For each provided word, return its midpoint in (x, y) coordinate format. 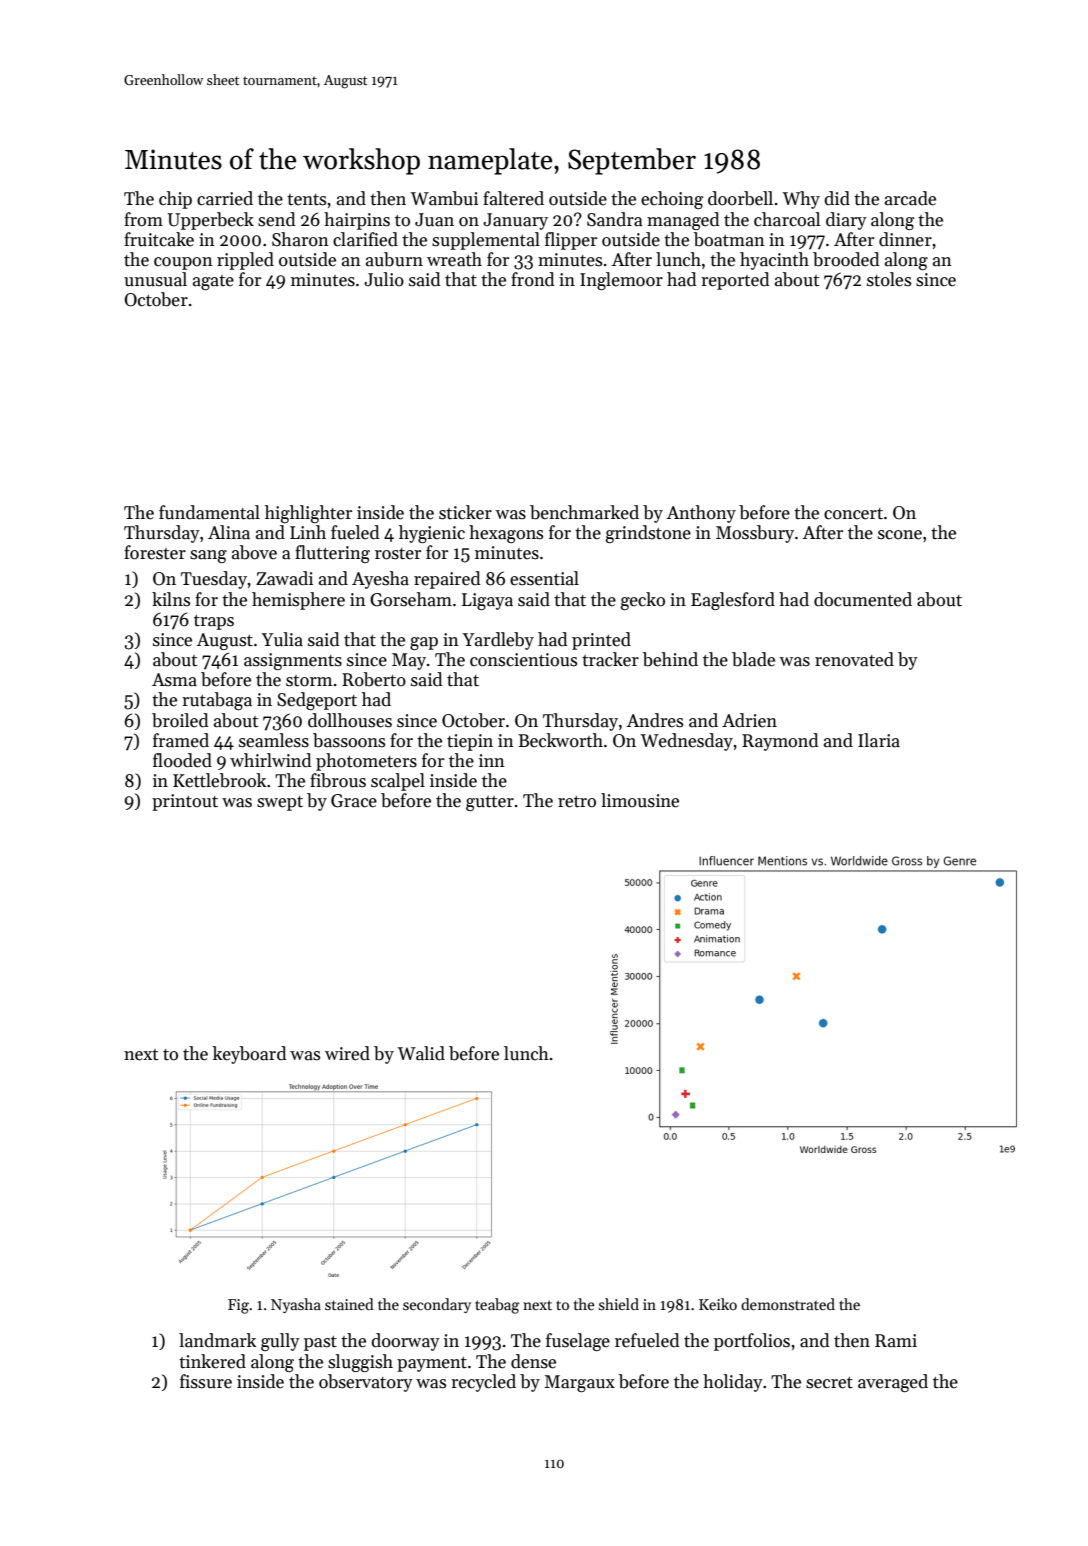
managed (683, 221)
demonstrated (788, 1304)
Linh (308, 532)
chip (175, 200)
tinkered (212, 1361)
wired (347, 1053)
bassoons (349, 740)
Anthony (701, 514)
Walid (421, 1053)
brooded (846, 259)
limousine (640, 800)
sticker (465, 512)
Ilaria (879, 740)
